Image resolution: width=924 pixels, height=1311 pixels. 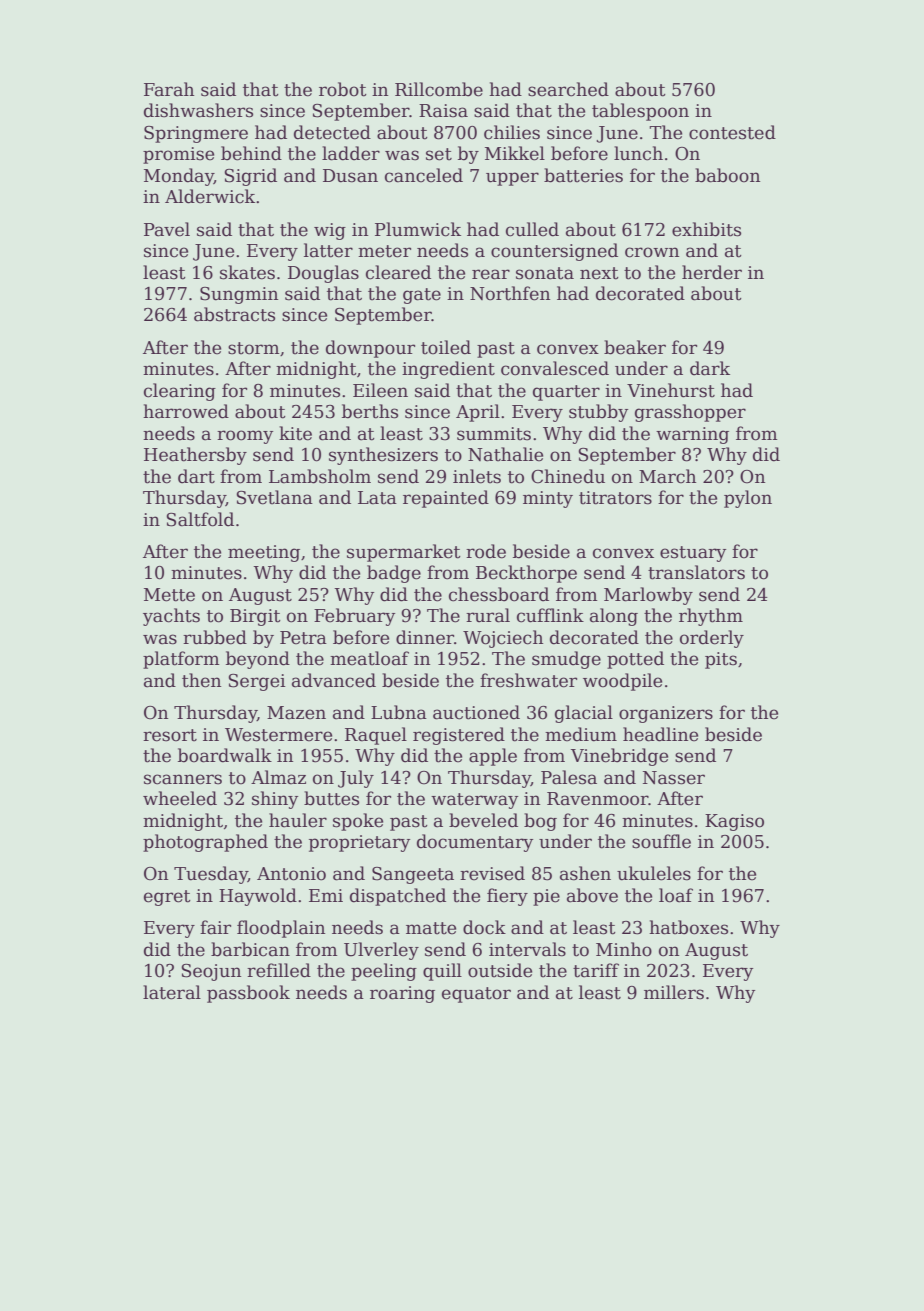 I want to click on kite, so click(x=295, y=433).
